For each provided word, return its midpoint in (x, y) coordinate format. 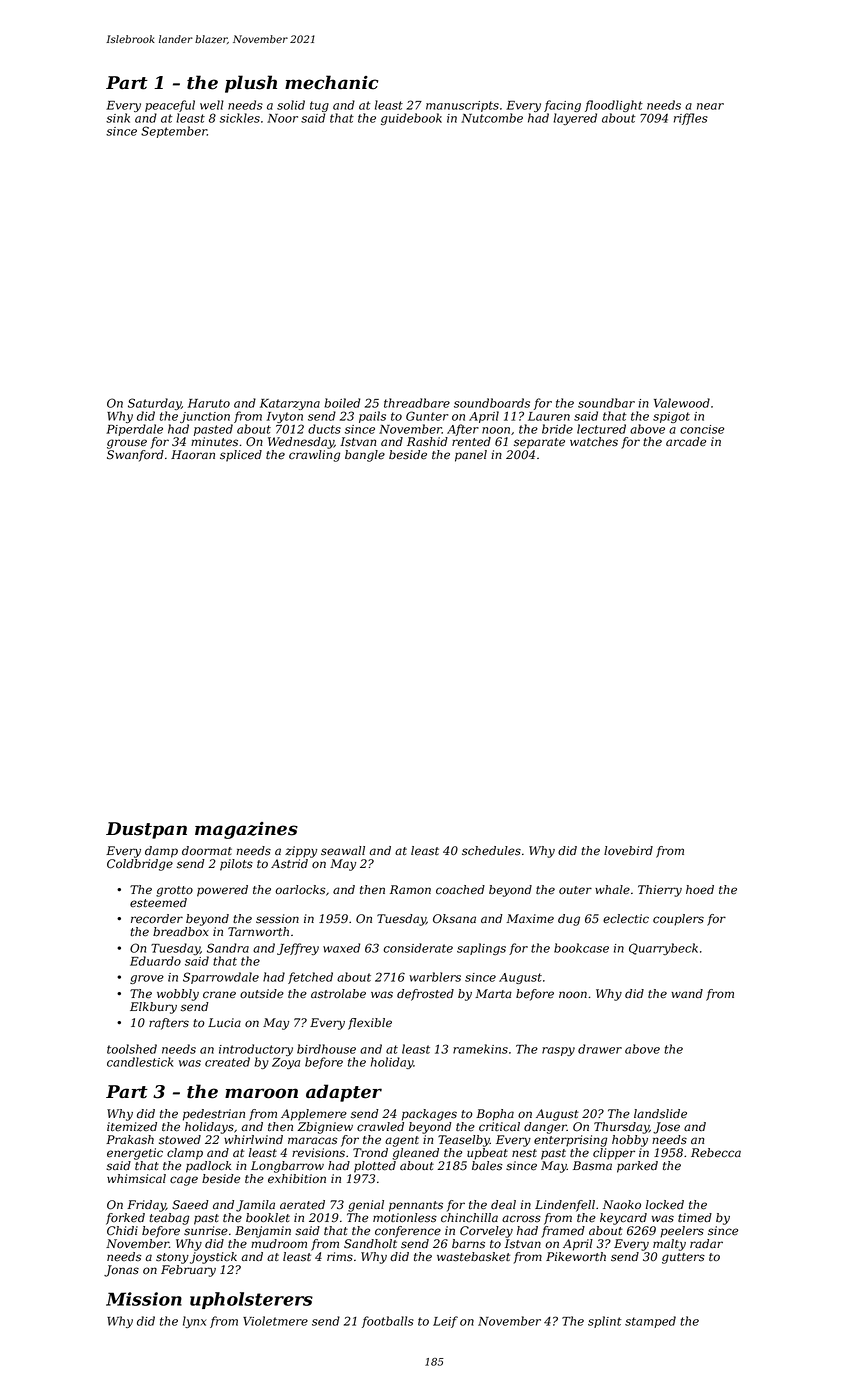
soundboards (492, 403)
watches (594, 442)
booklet (268, 1218)
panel (471, 456)
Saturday (154, 404)
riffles (691, 119)
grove (147, 979)
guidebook (411, 119)
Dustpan (146, 830)
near (710, 106)
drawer (600, 1049)
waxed (341, 948)
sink (118, 118)
